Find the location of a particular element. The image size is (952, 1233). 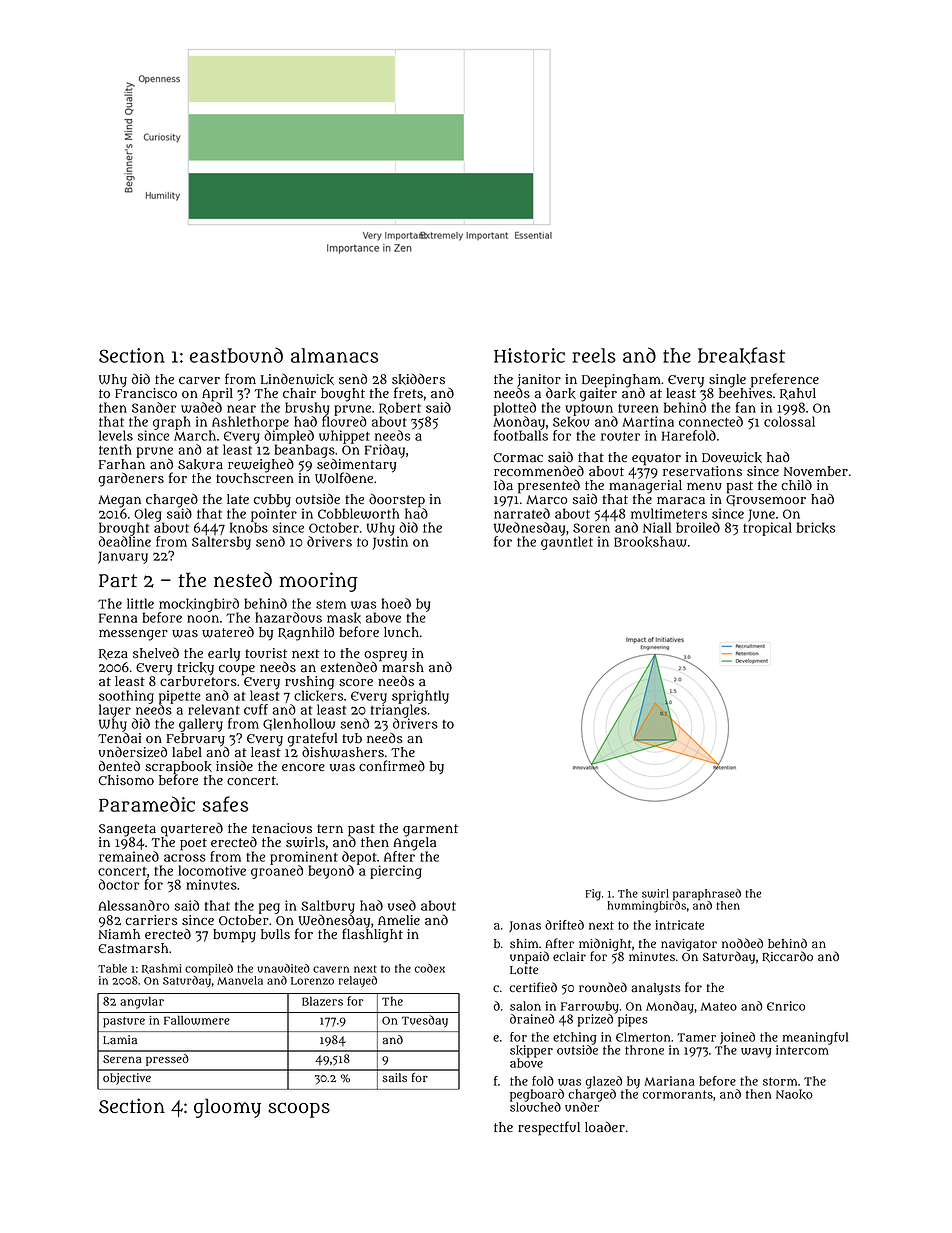

Francisco is located at coordinates (146, 393).
